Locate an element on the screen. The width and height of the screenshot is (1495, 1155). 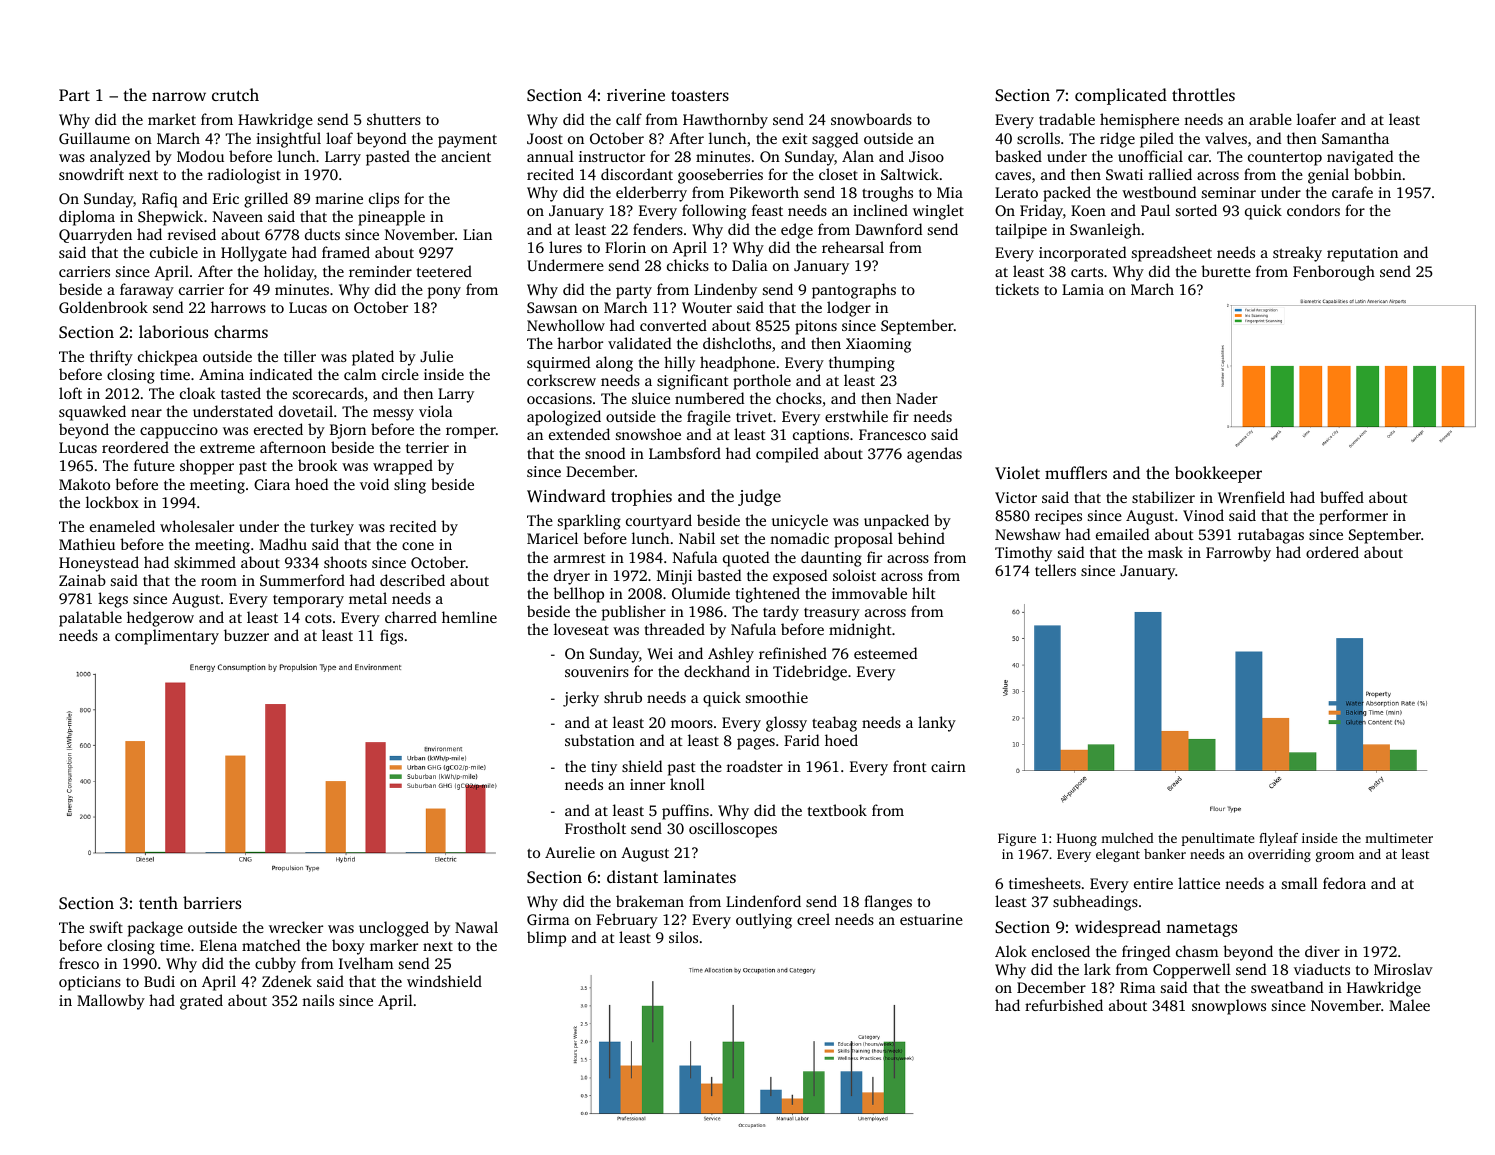
Farrowby is located at coordinates (1238, 554).
